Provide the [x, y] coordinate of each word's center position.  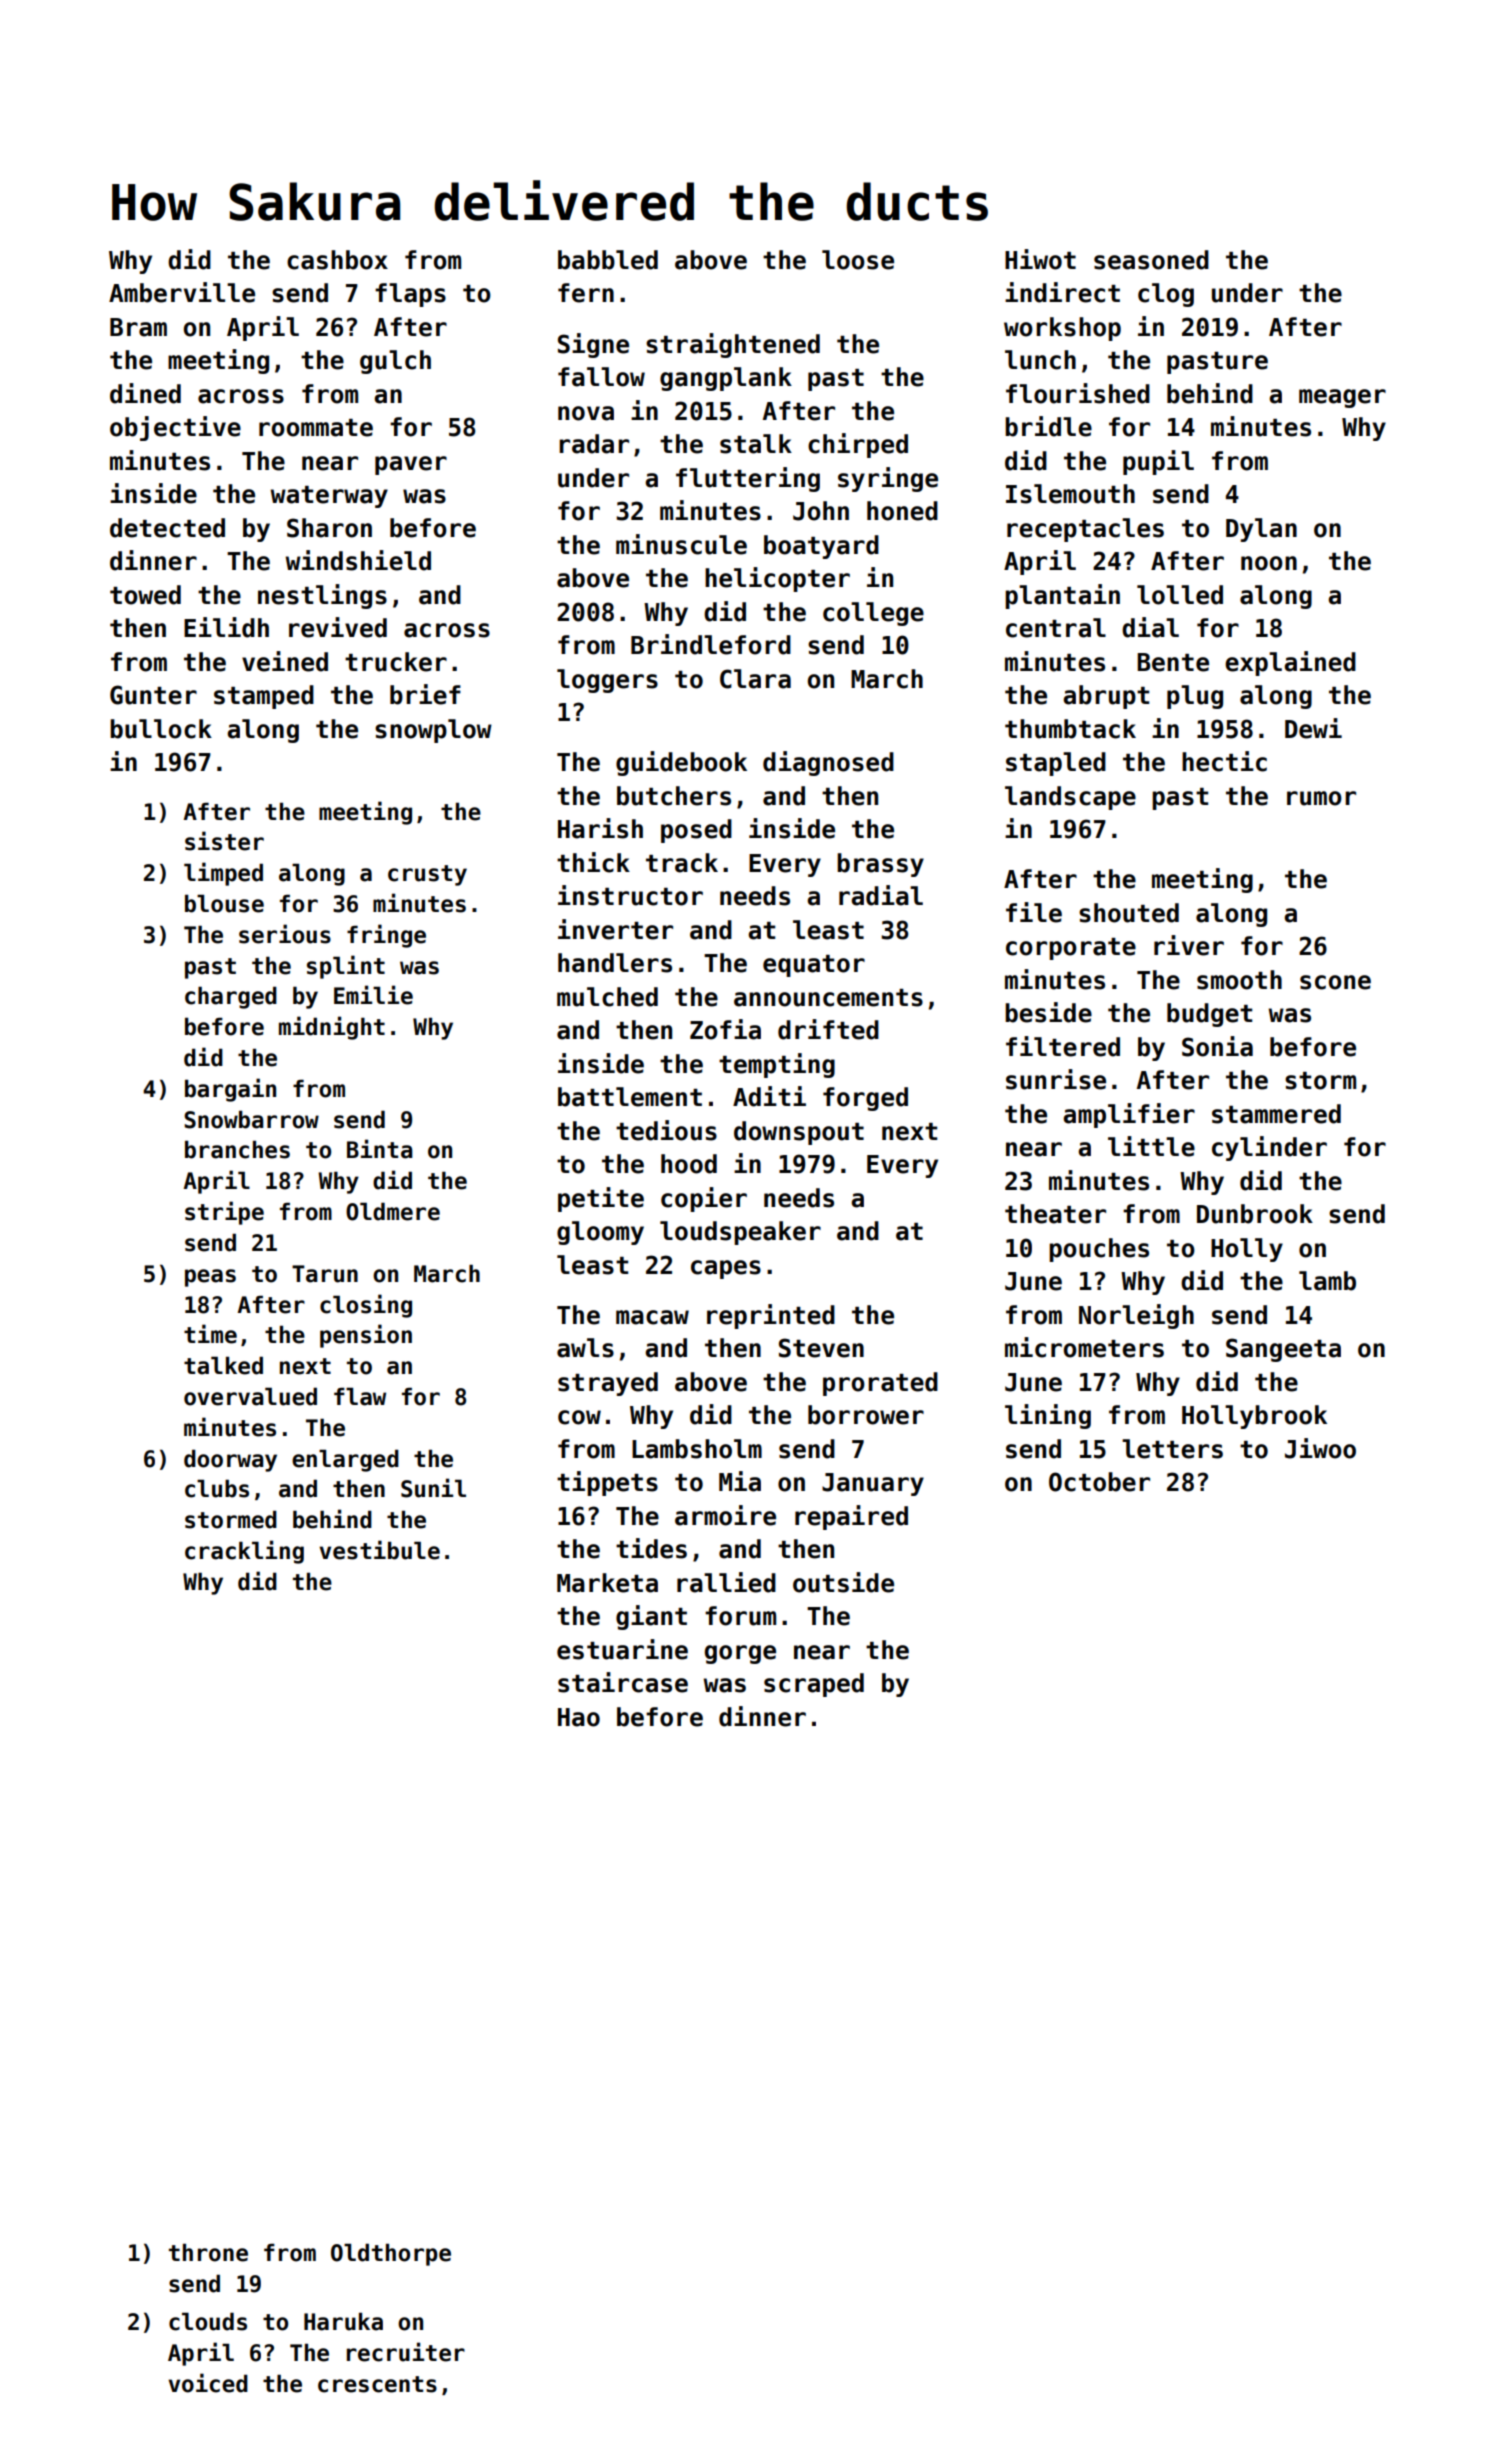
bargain [230, 1090]
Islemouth [1070, 494]
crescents [377, 2384]
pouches [1099, 1250]
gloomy [600, 1233]
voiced [208, 2383]
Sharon [329, 528]
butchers [674, 796]
